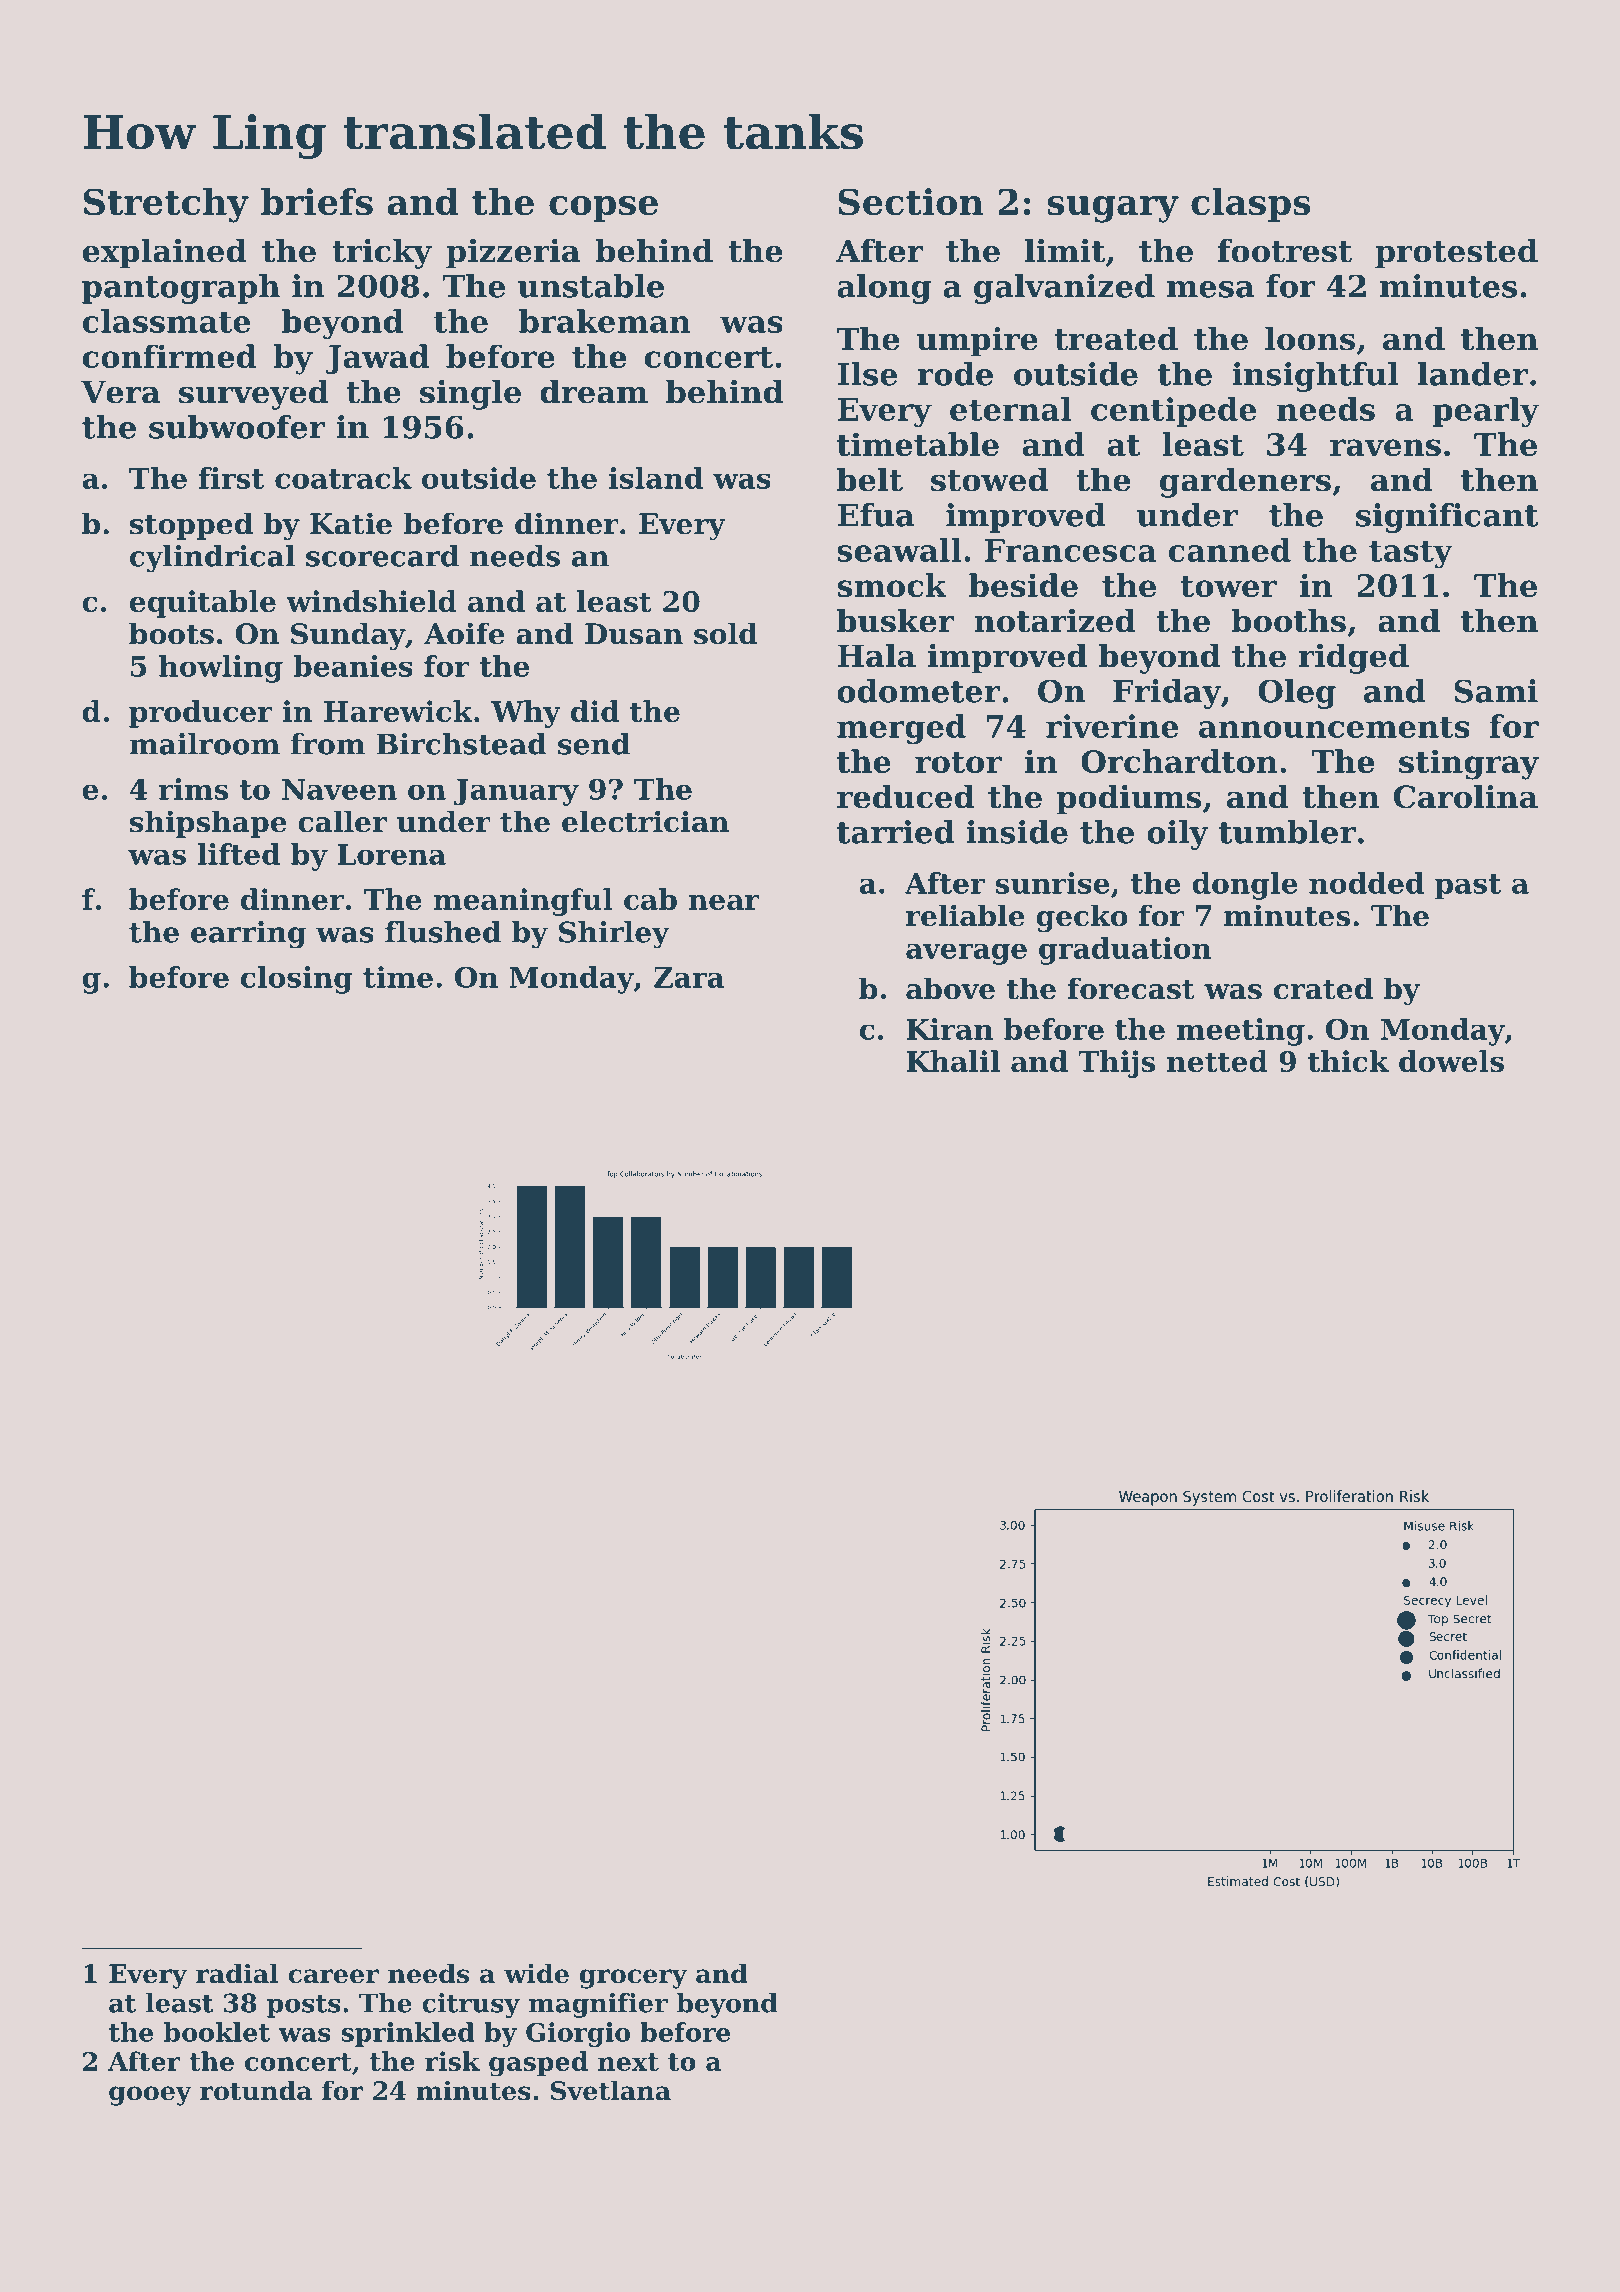 This screenshot has height=2292, width=1620. What do you see at coordinates (1456, 253) in the screenshot?
I see `protested` at bounding box center [1456, 253].
